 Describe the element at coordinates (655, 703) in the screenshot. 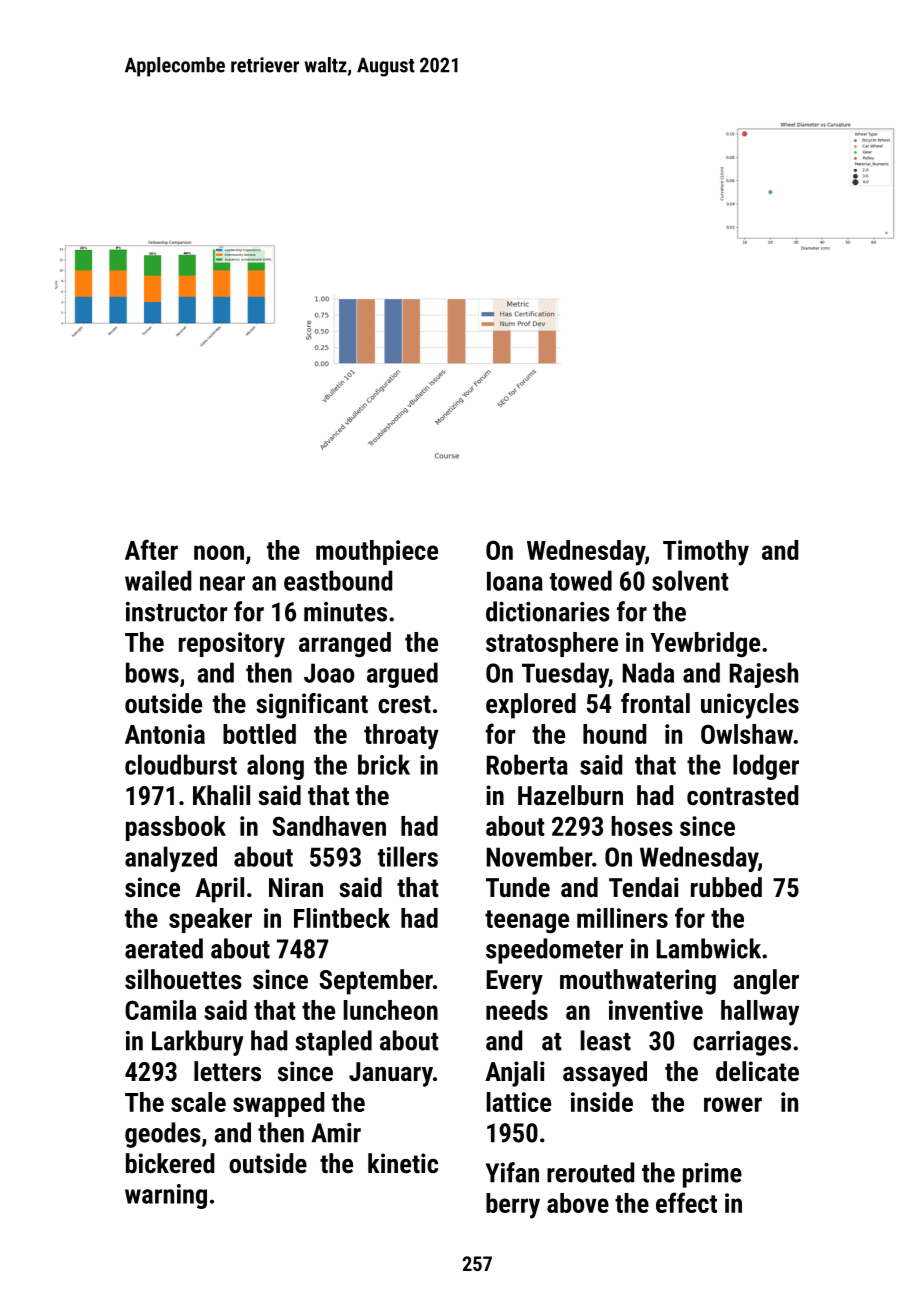

I see `frontal` at that location.
